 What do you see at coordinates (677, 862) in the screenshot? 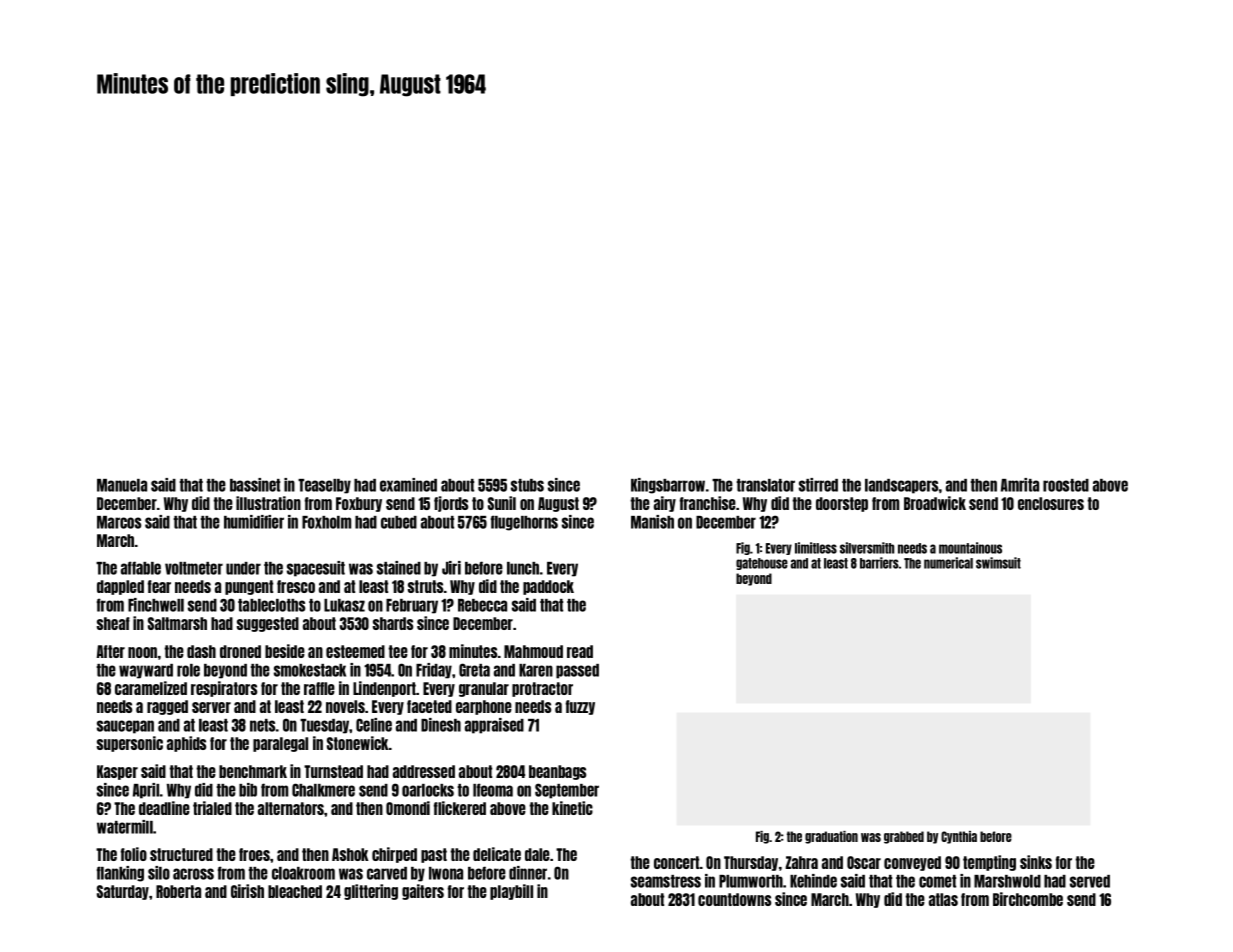
I see `concert` at bounding box center [677, 862].
